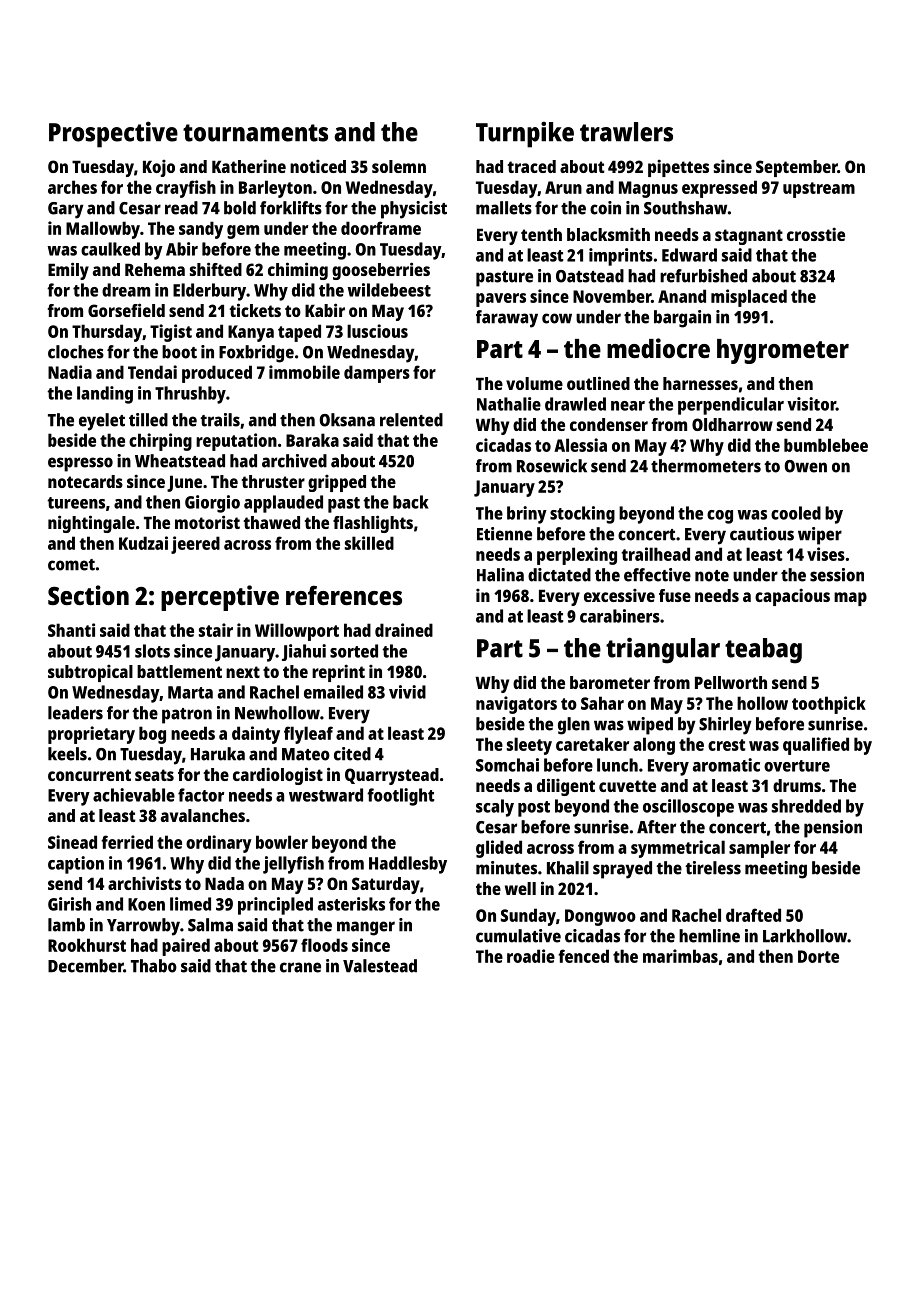 The image size is (924, 1314). Describe the element at coordinates (797, 168) in the screenshot. I see `September` at that location.
